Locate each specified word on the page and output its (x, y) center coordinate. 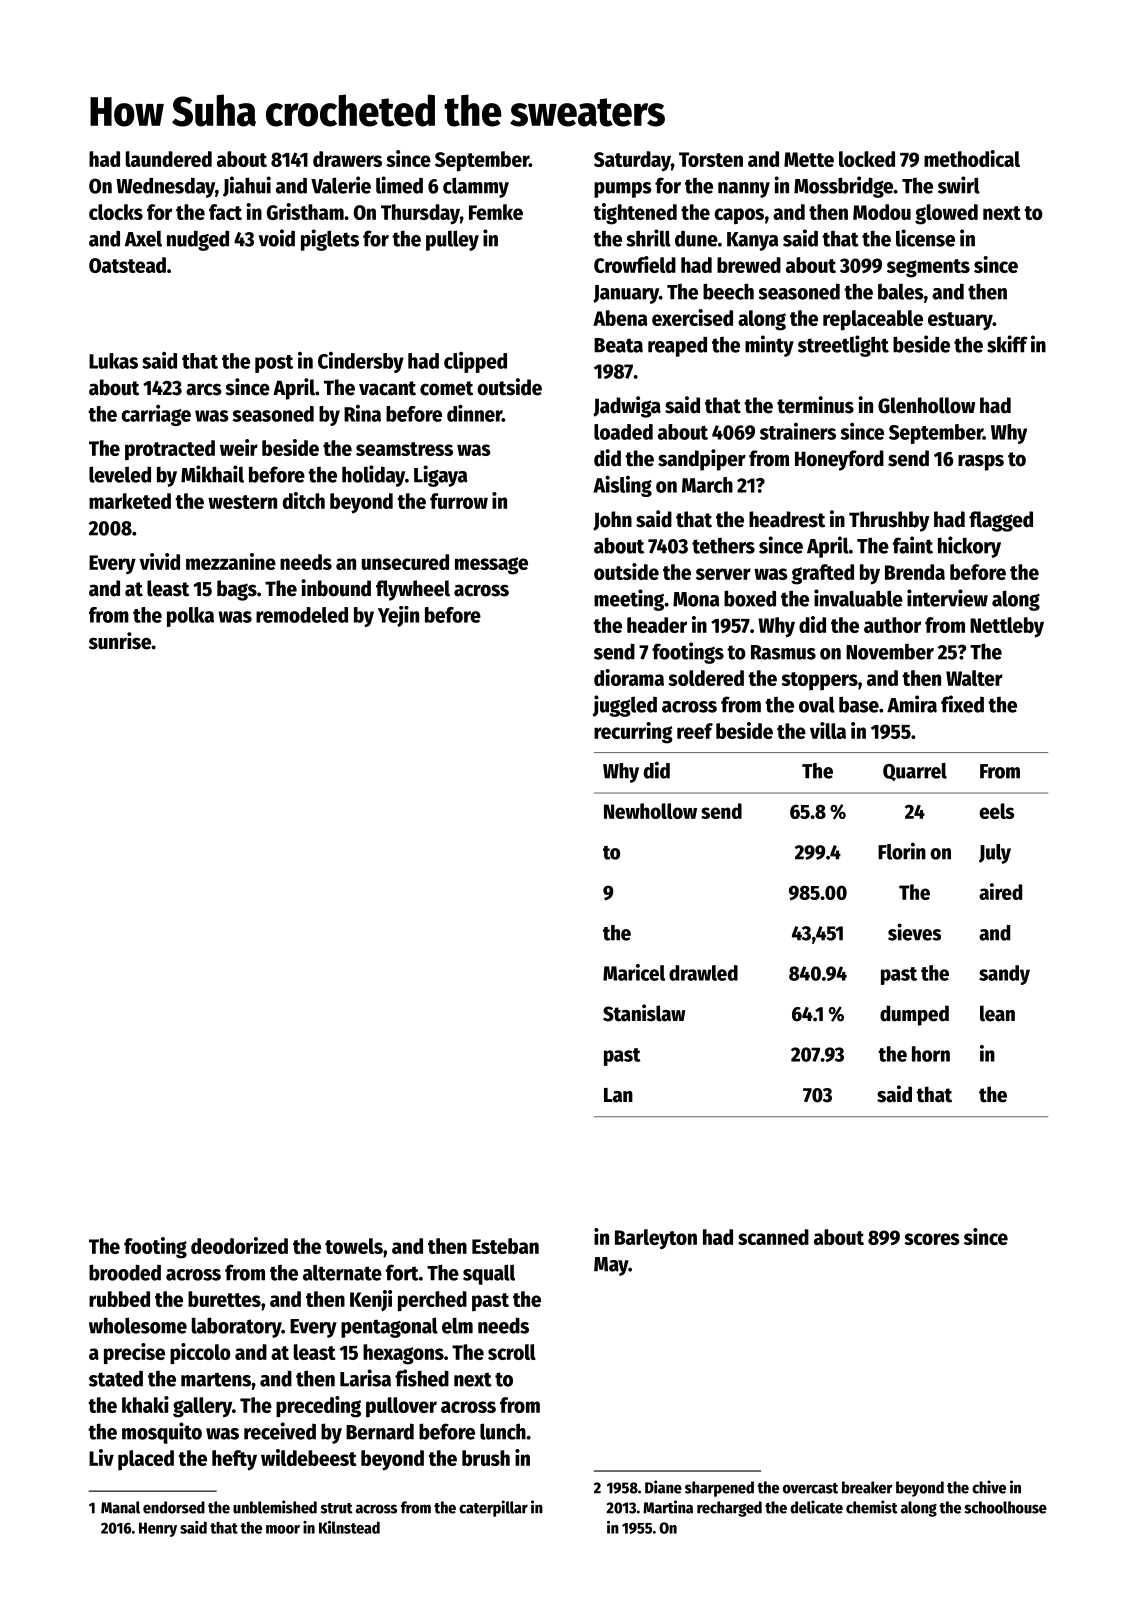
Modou (882, 212)
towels (354, 1246)
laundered (169, 159)
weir (239, 447)
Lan (618, 1095)
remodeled (302, 615)
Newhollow (650, 811)
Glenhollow (926, 405)
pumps (623, 190)
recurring (633, 733)
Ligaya (441, 476)
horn (931, 1054)
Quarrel (915, 772)
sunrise (120, 641)
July (995, 854)
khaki (145, 1404)
